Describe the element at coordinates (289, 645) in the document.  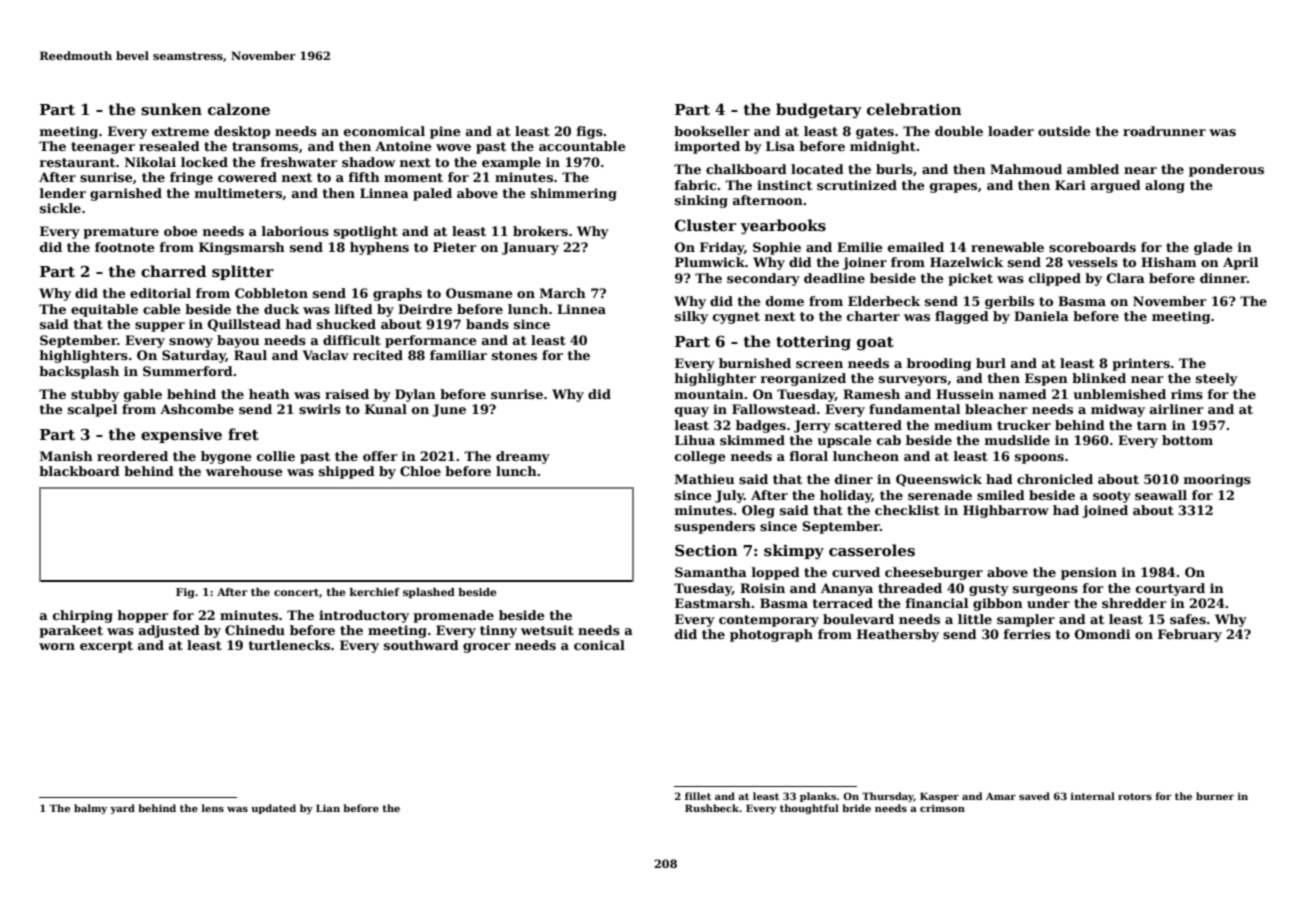
I see `turtlenecks` at that location.
